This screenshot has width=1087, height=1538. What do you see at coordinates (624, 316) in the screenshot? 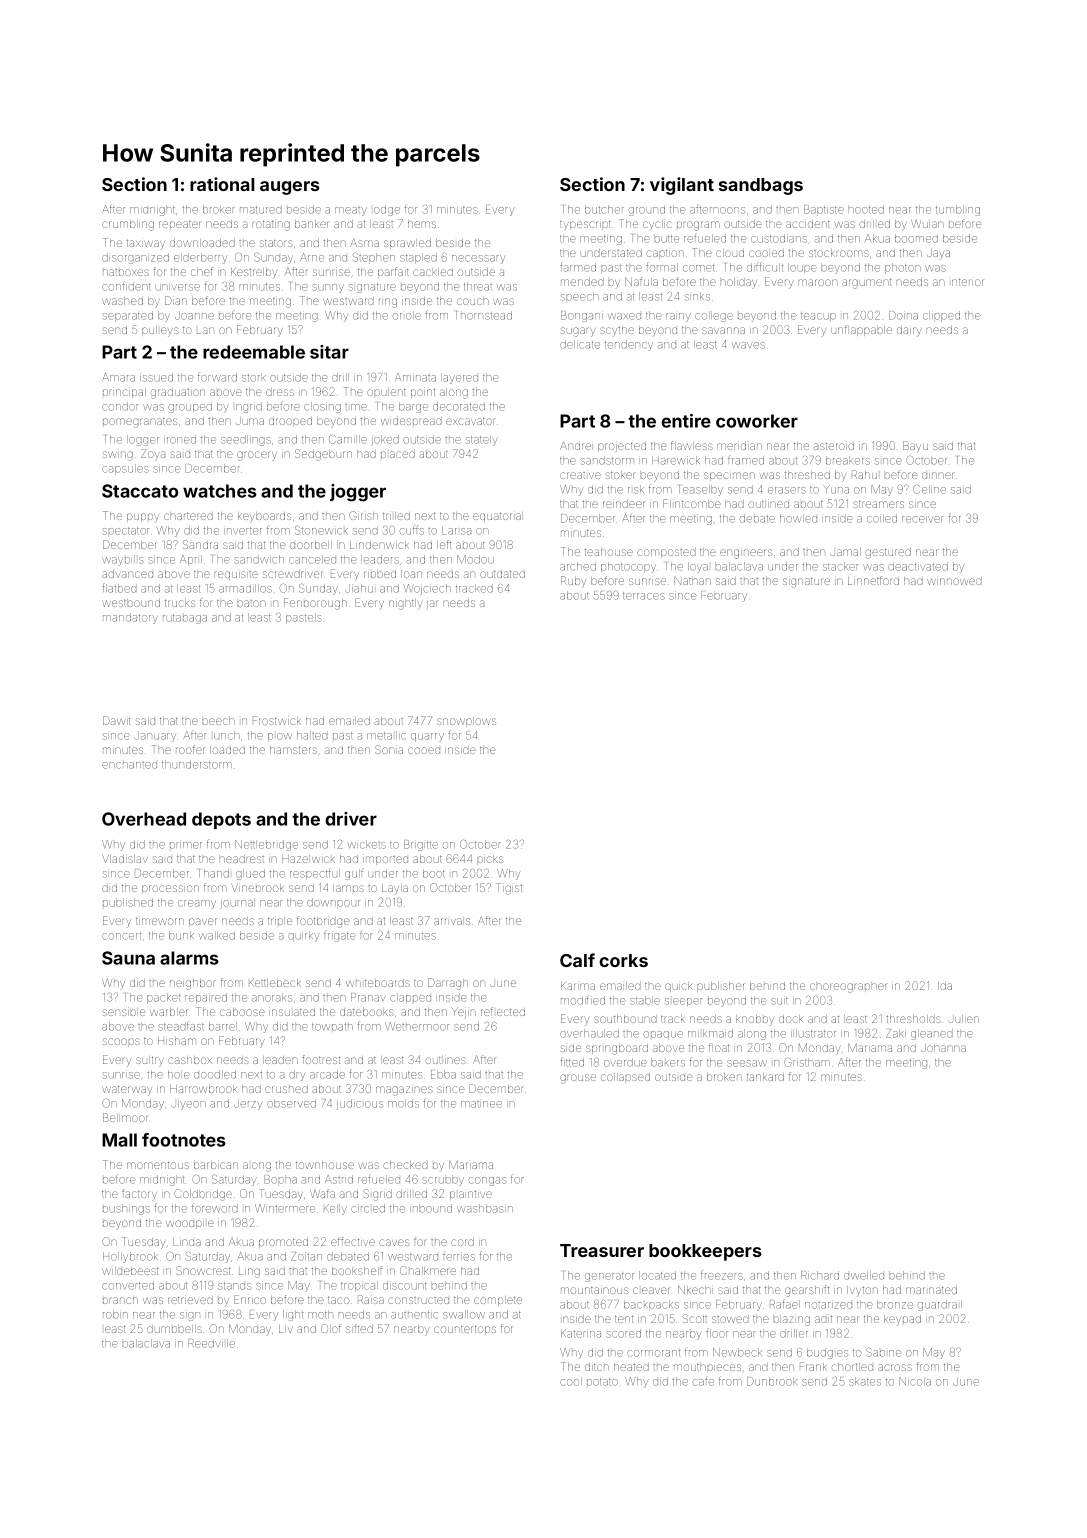
I see `waxed` at bounding box center [624, 316].
